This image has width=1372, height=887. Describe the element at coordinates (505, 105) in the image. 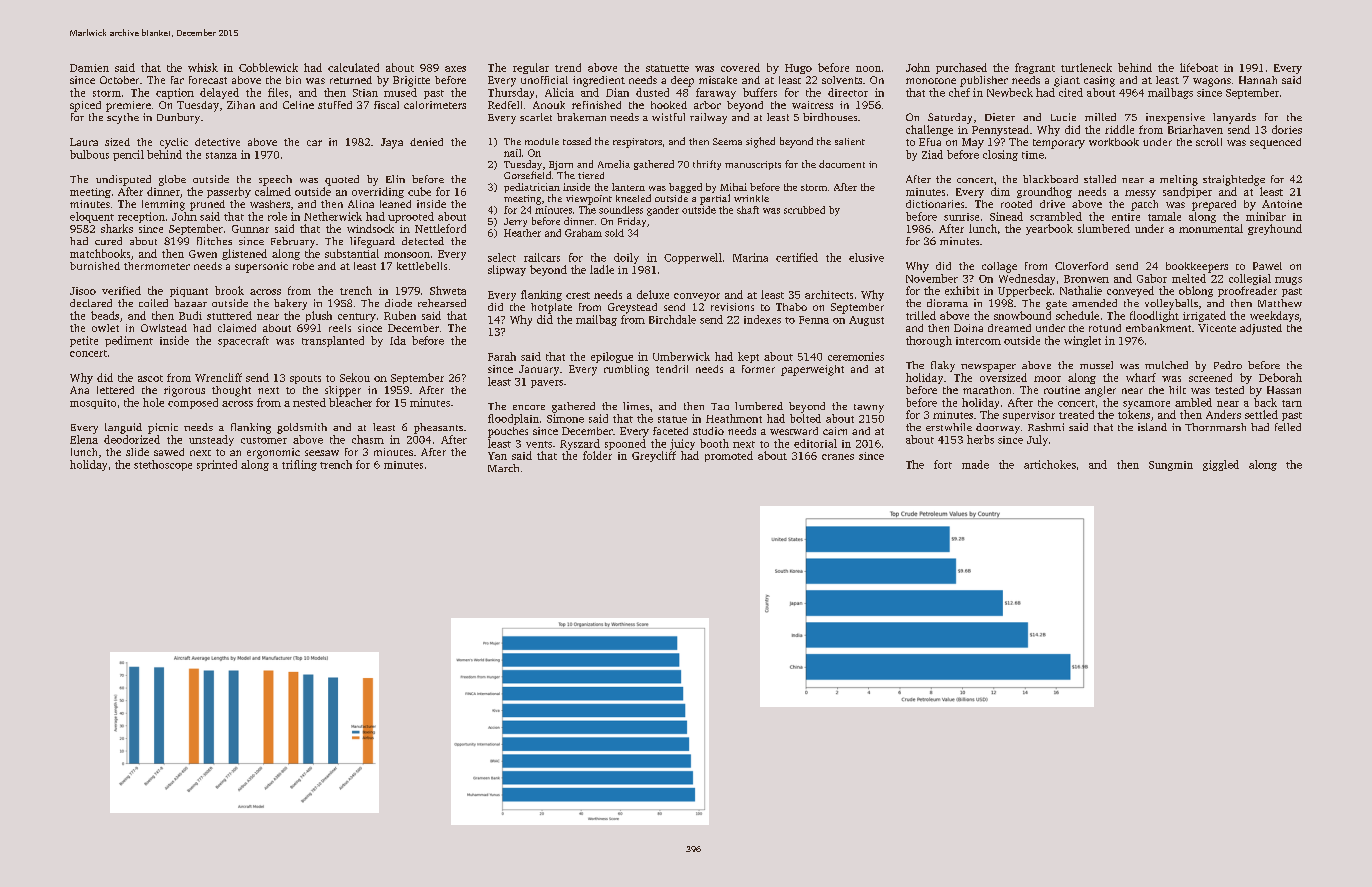

I see `Redfell` at that location.
